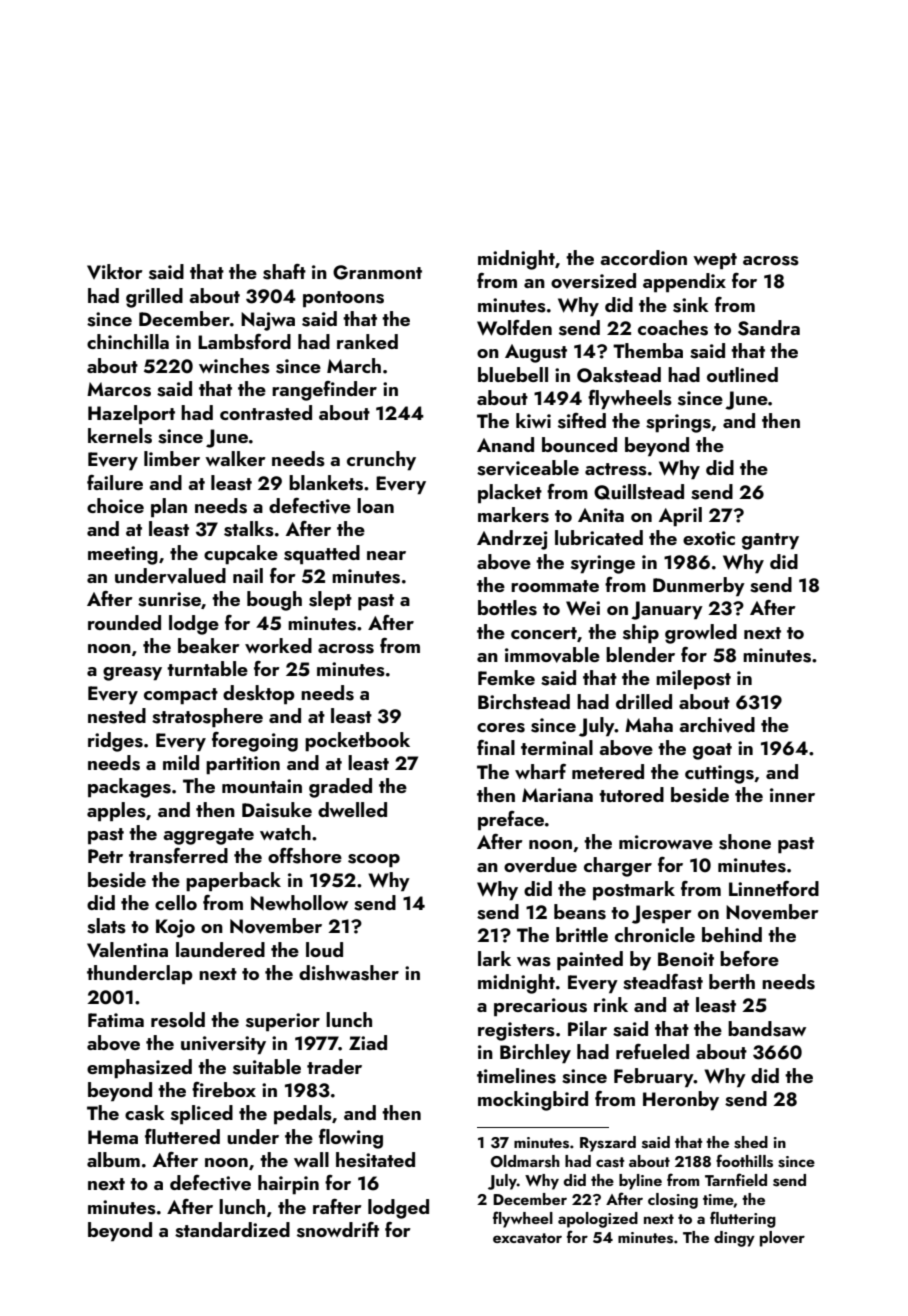  I want to click on ship, so click(641, 633).
